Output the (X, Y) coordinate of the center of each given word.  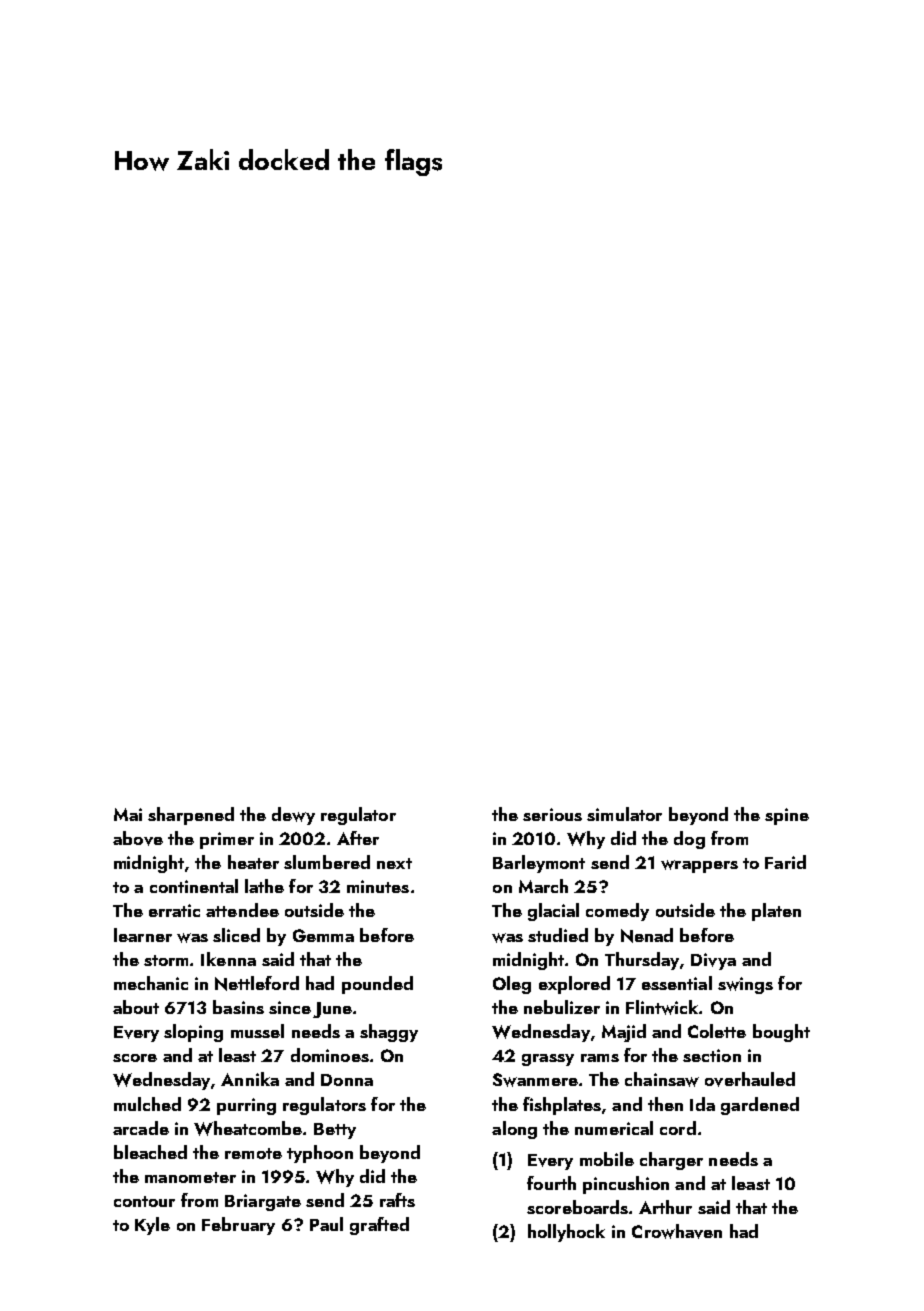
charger (671, 1161)
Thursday (642, 961)
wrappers (699, 866)
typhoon (320, 1154)
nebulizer (562, 1007)
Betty (335, 1131)
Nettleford (257, 983)
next (394, 863)
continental (194, 886)
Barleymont (539, 864)
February (238, 1226)
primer (227, 840)
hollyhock (566, 1233)
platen (776, 912)
